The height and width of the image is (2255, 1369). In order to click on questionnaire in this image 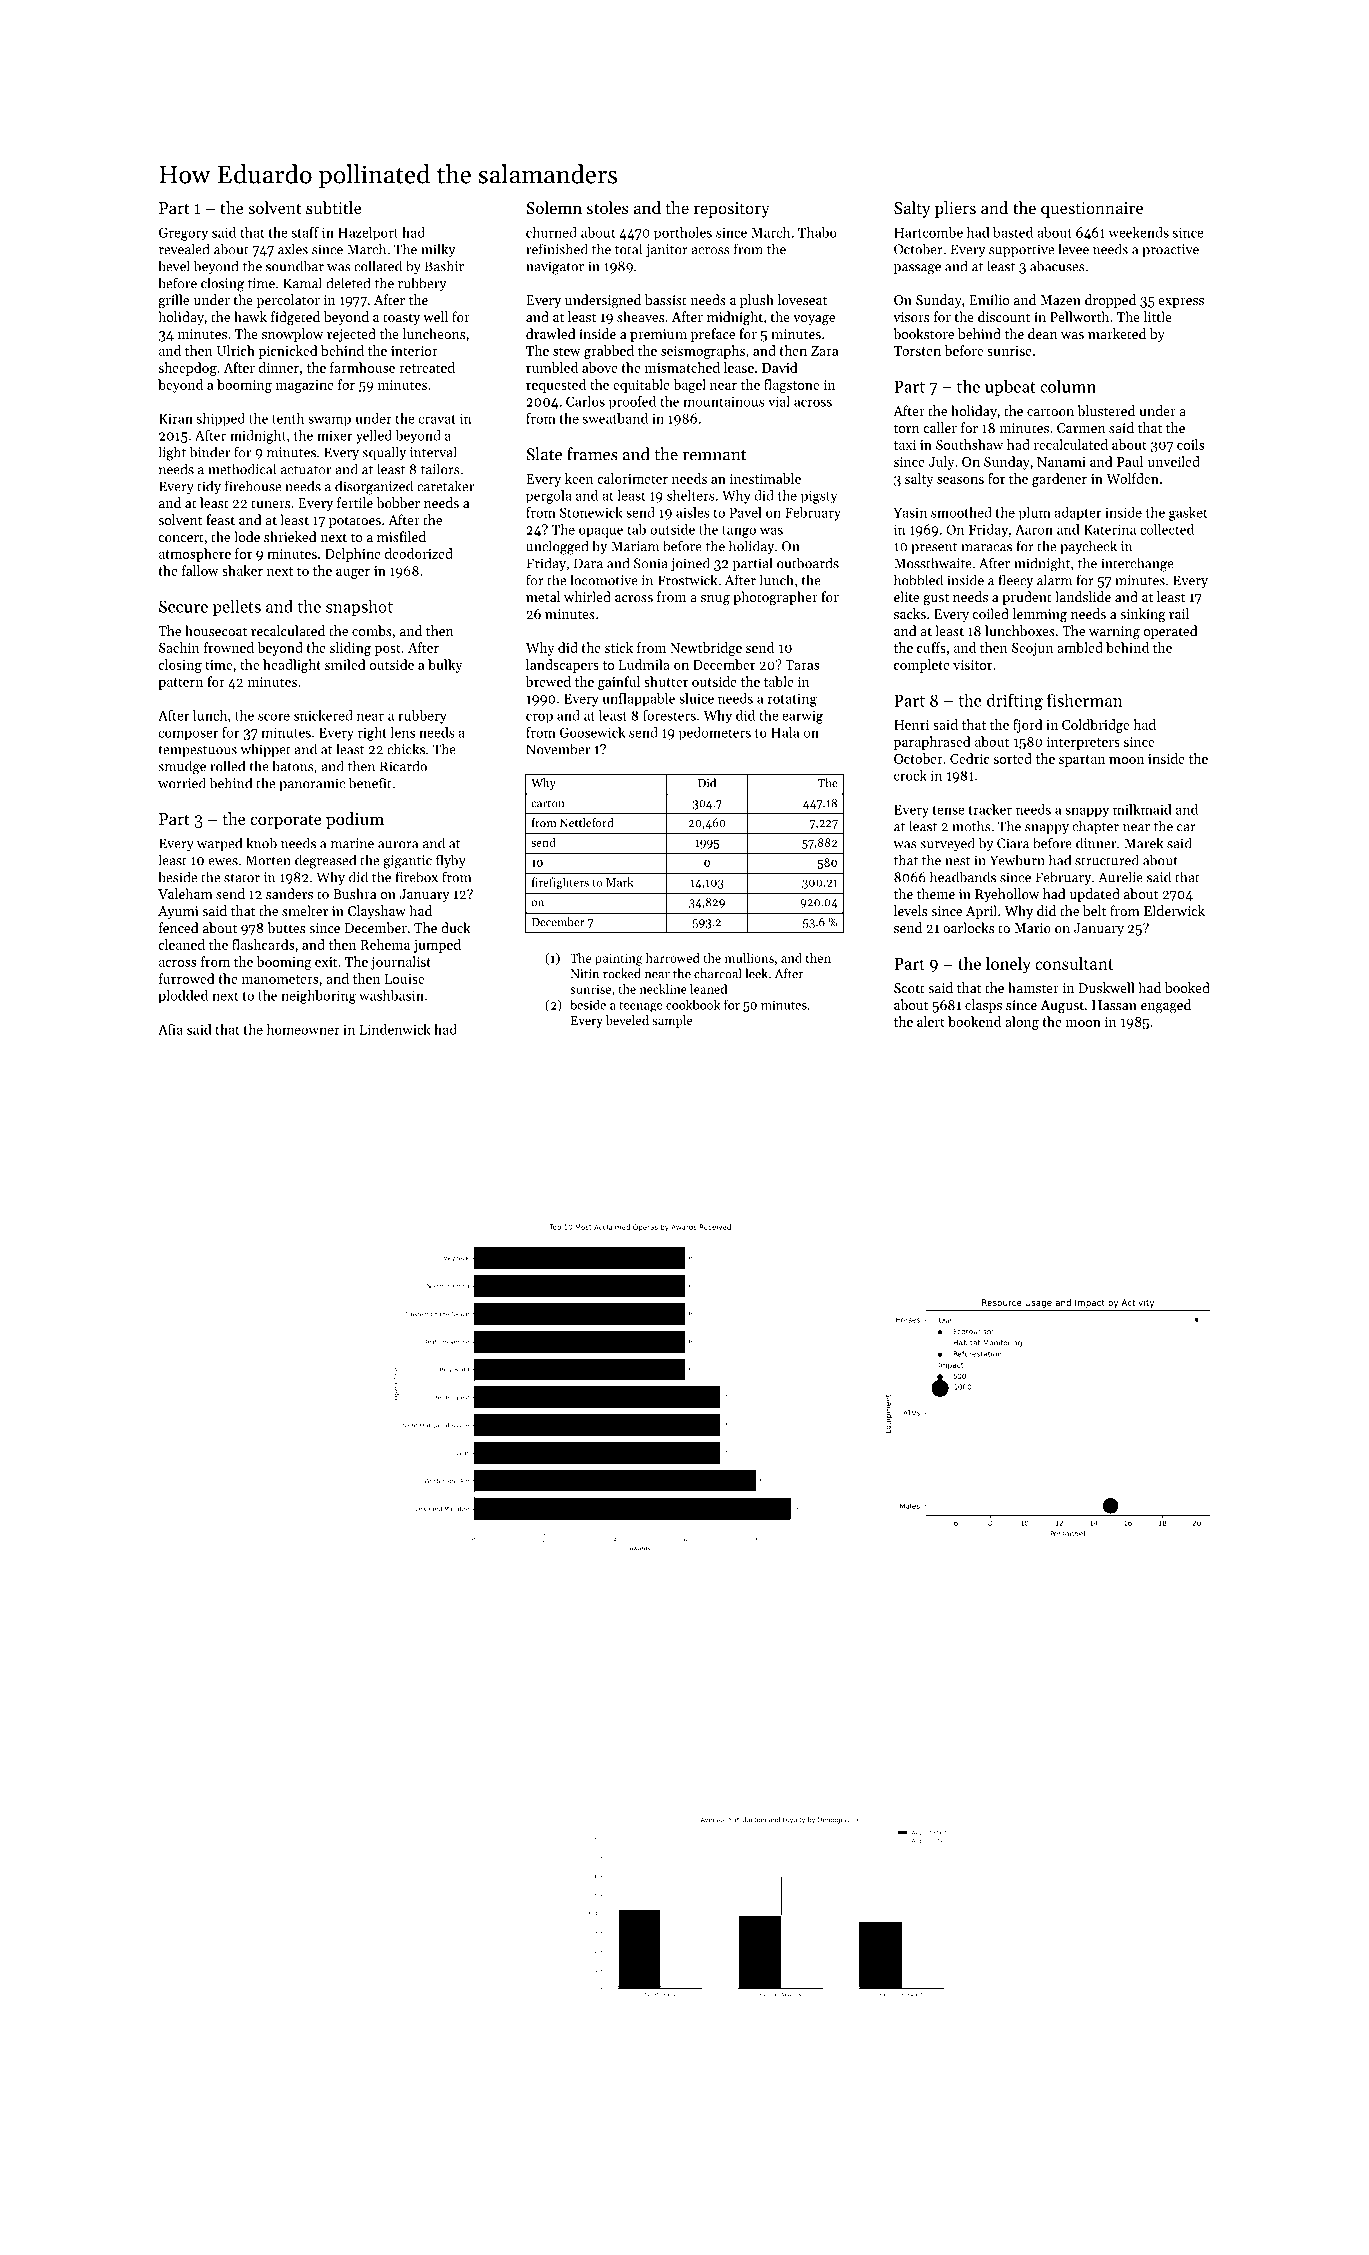, I will do `click(1092, 210)`.
